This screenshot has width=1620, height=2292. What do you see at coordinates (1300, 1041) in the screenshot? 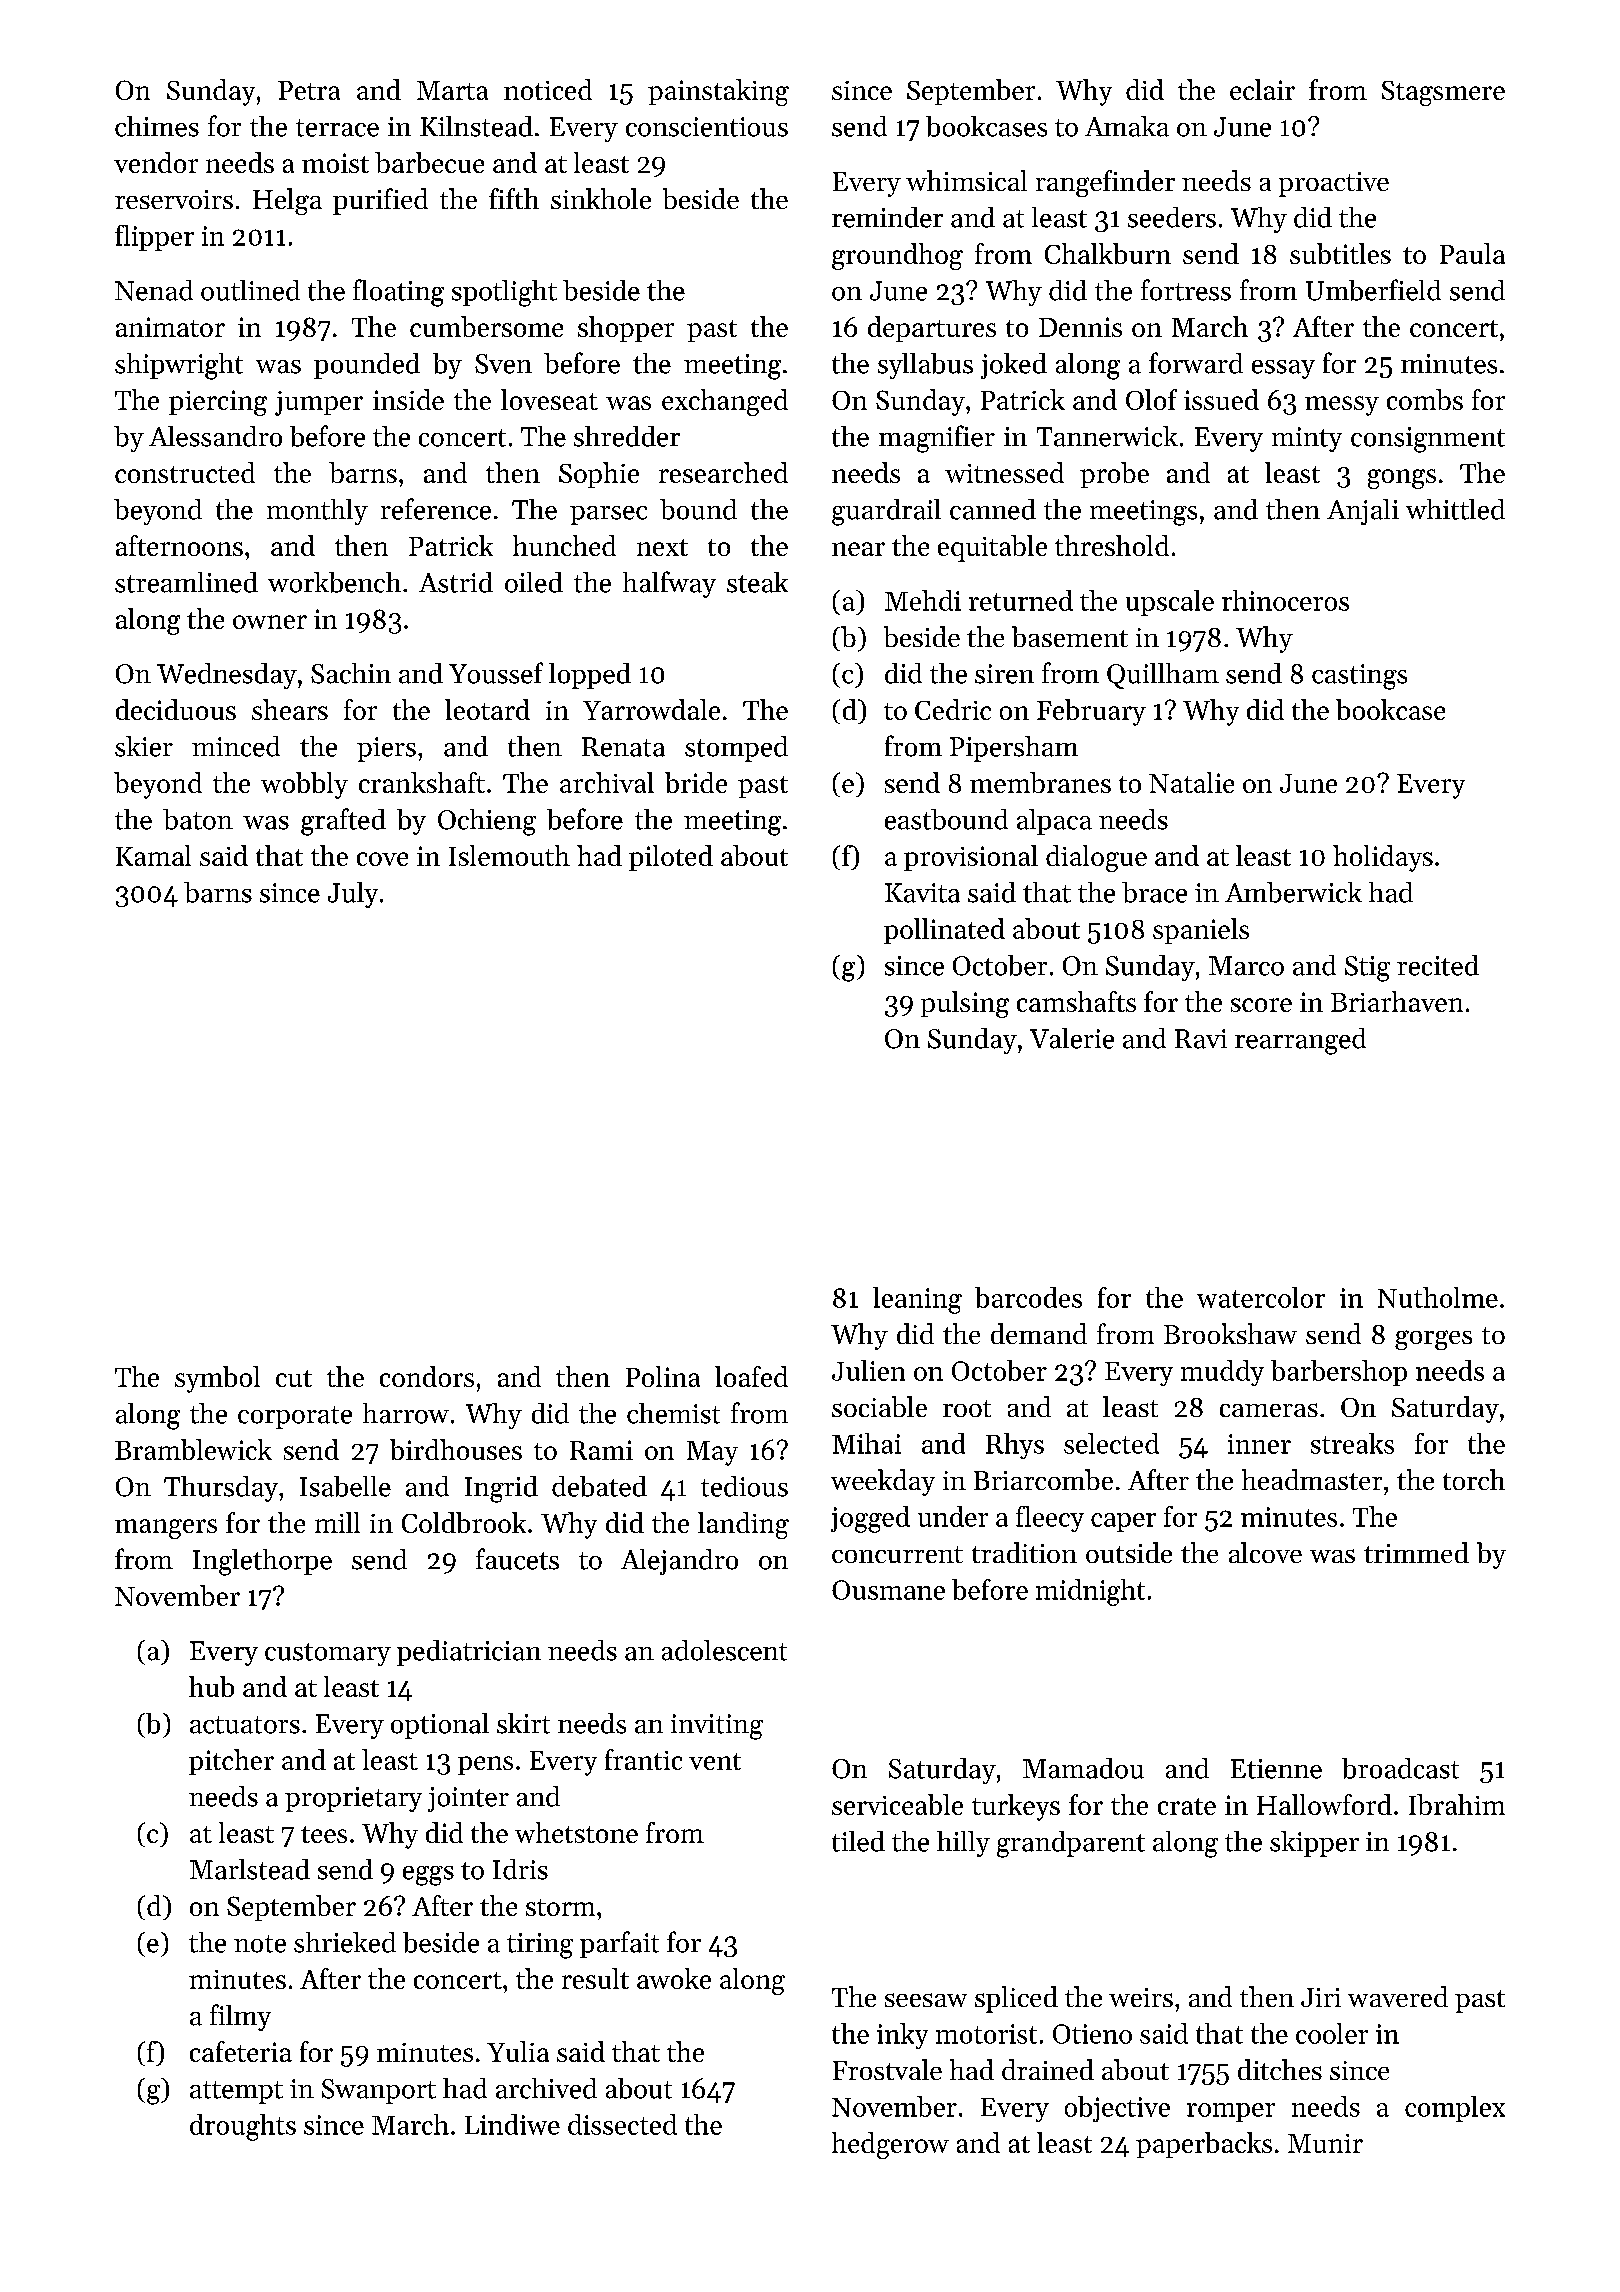
I see `rearranged` at bounding box center [1300, 1041].
